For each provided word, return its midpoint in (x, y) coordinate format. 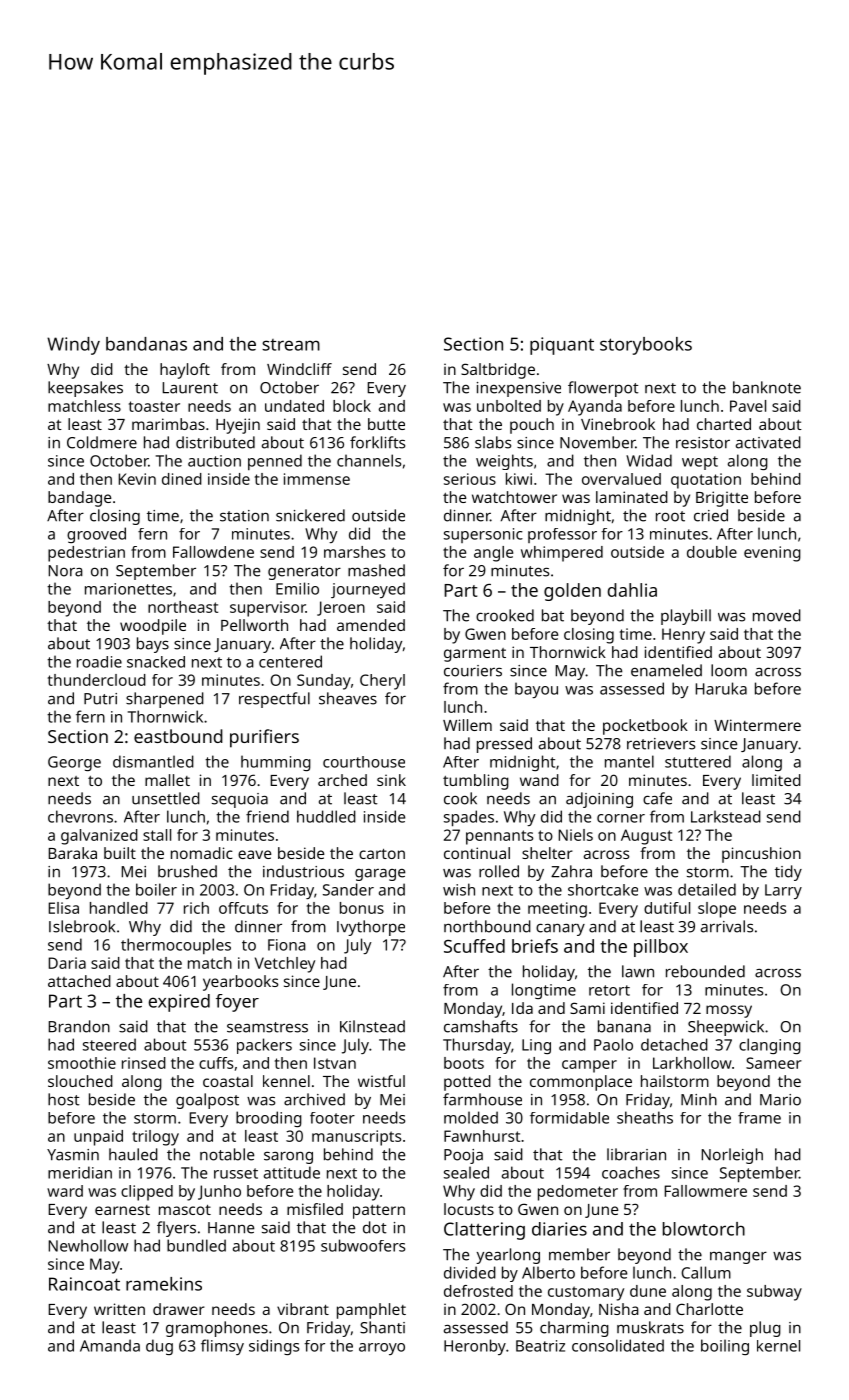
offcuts (243, 908)
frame (759, 1118)
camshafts (481, 1026)
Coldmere (102, 442)
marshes (354, 552)
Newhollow (88, 1245)
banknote (767, 387)
